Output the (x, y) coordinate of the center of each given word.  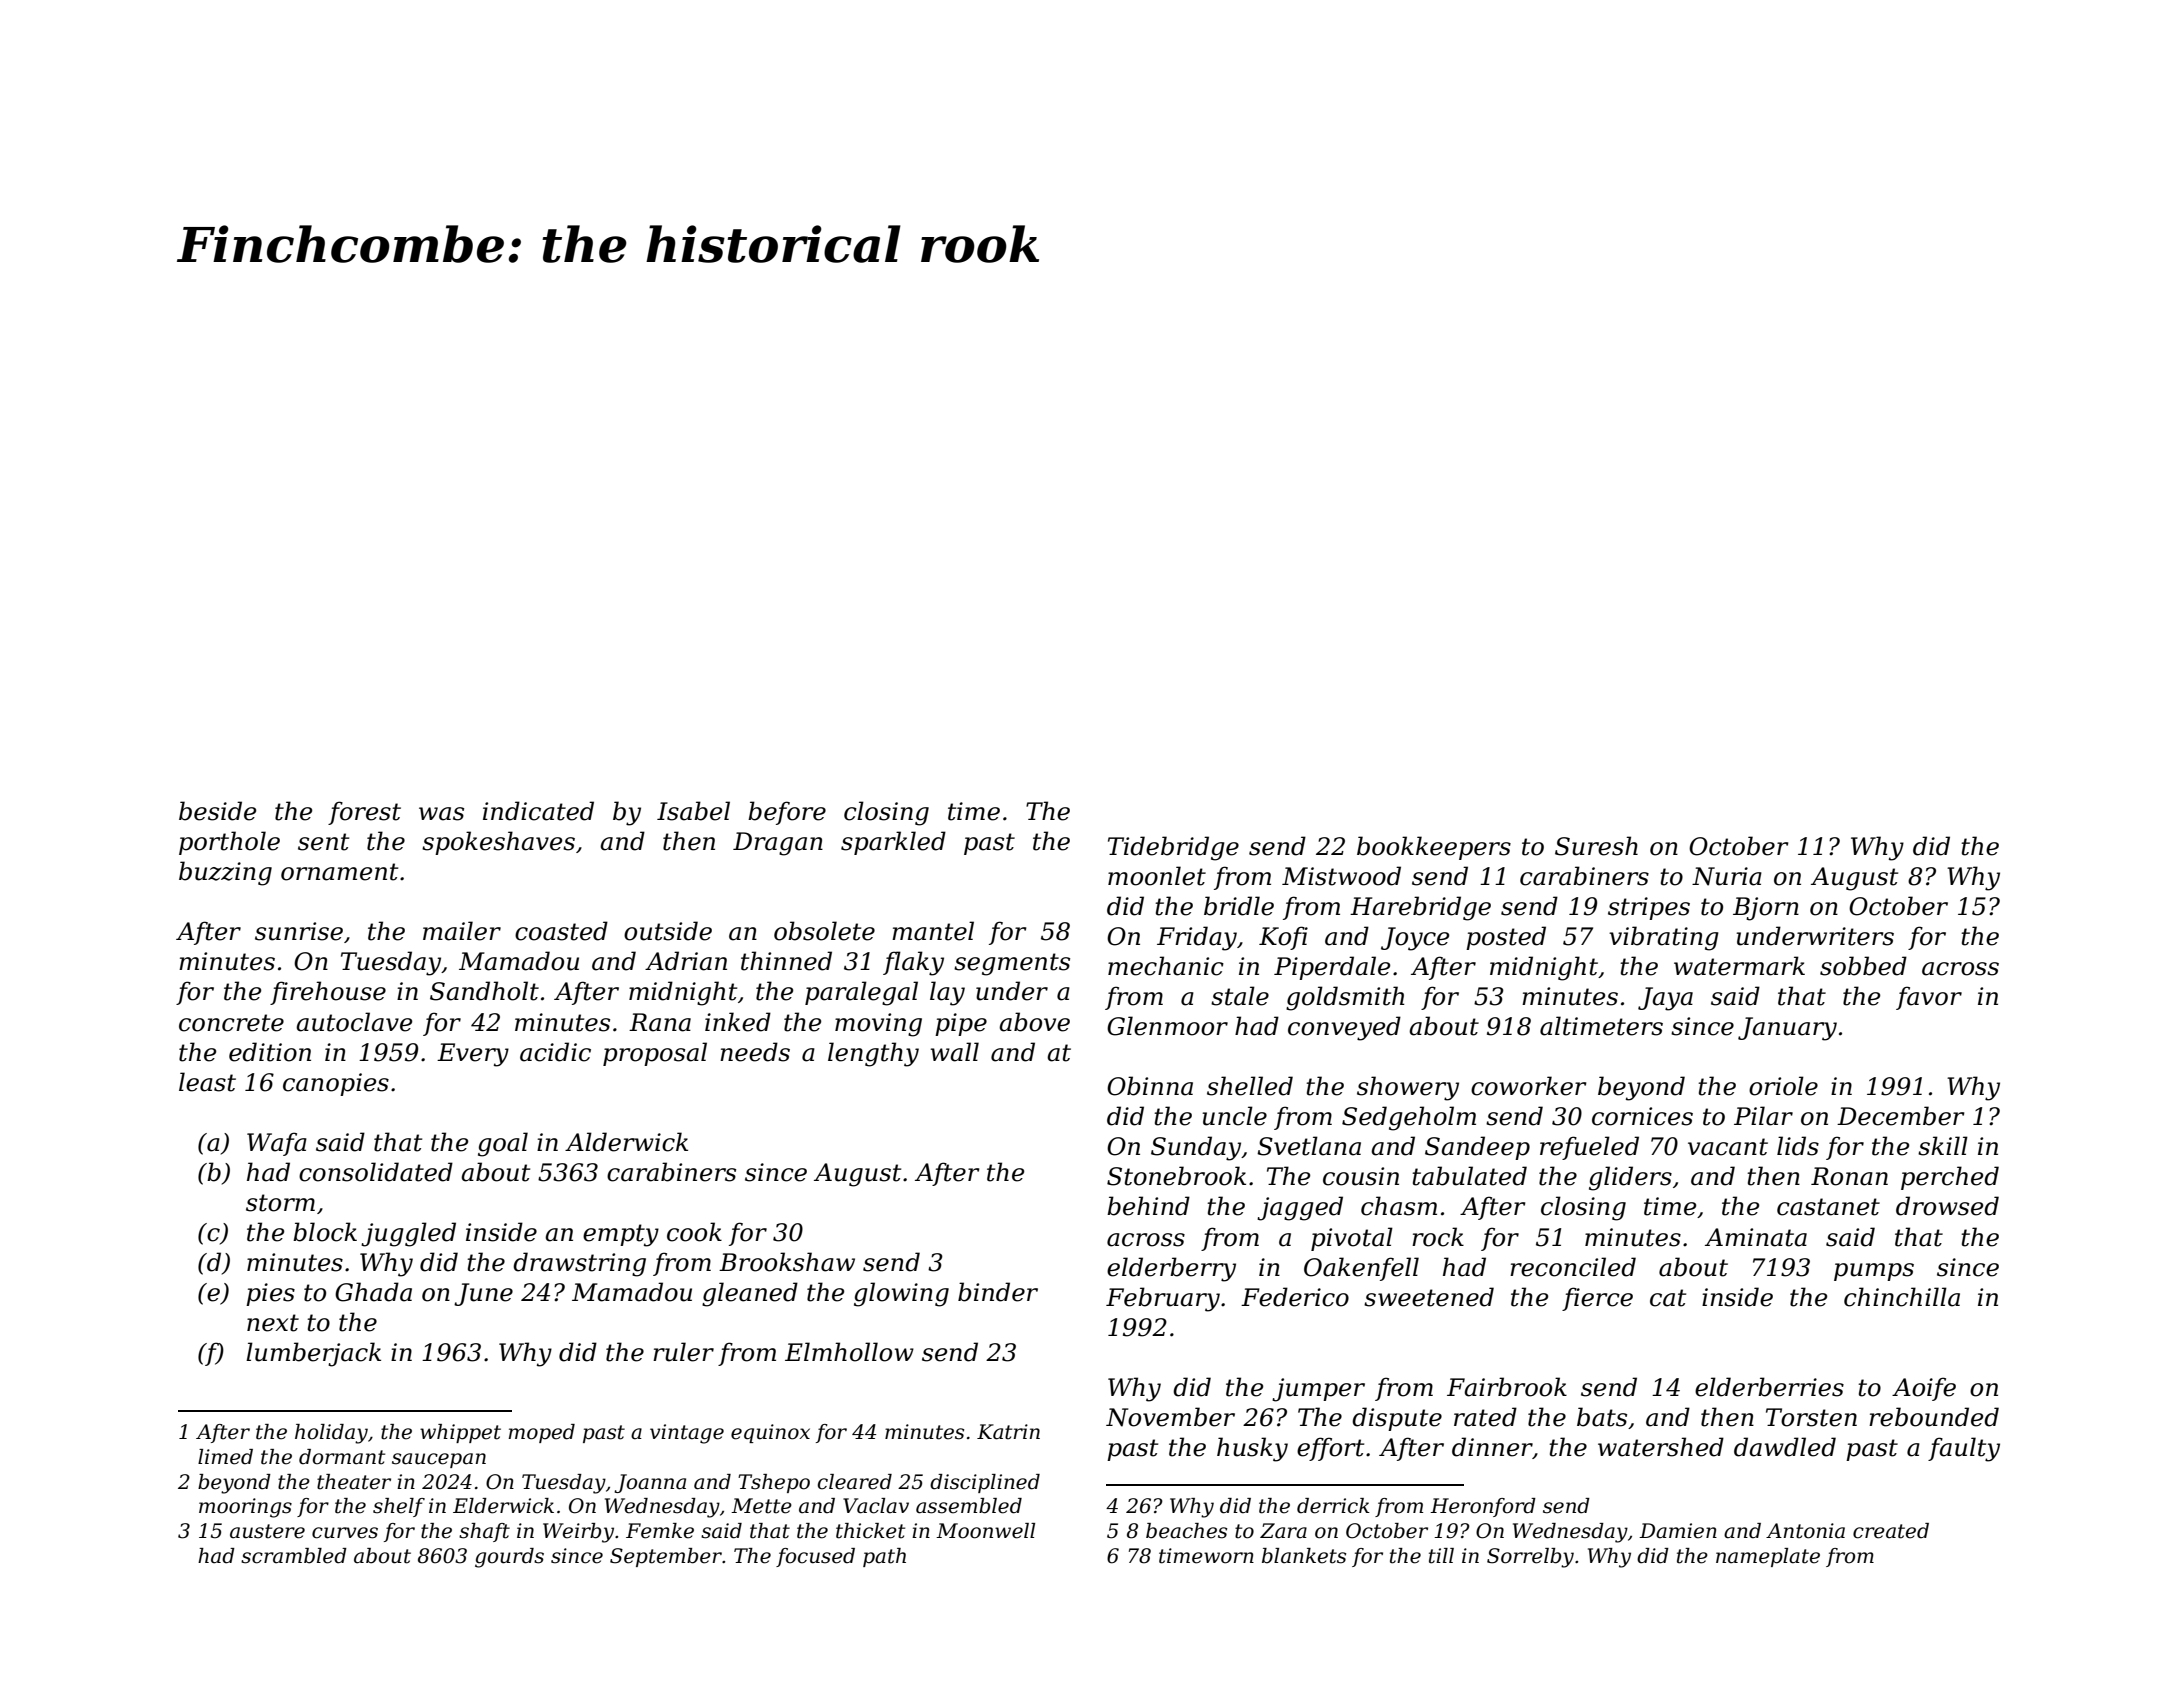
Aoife (1924, 1389)
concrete (231, 1023)
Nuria (1727, 876)
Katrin (1008, 1432)
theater (354, 1482)
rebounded (1934, 1417)
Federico (1295, 1297)
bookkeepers (1434, 848)
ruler (683, 1352)
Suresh (1596, 846)
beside (217, 811)
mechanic (1166, 966)
